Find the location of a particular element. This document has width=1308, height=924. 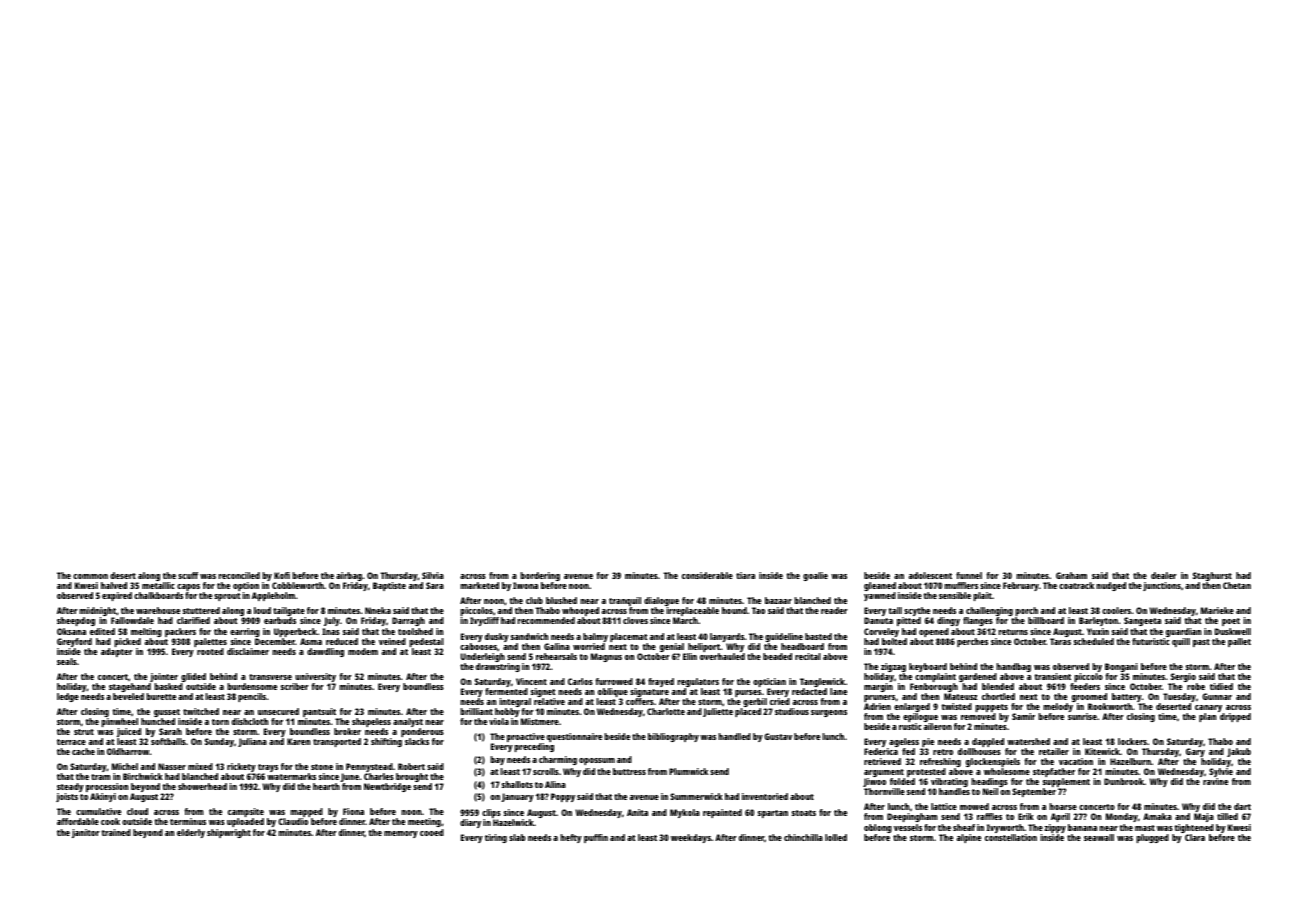

Appleholm is located at coordinates (273, 596).
